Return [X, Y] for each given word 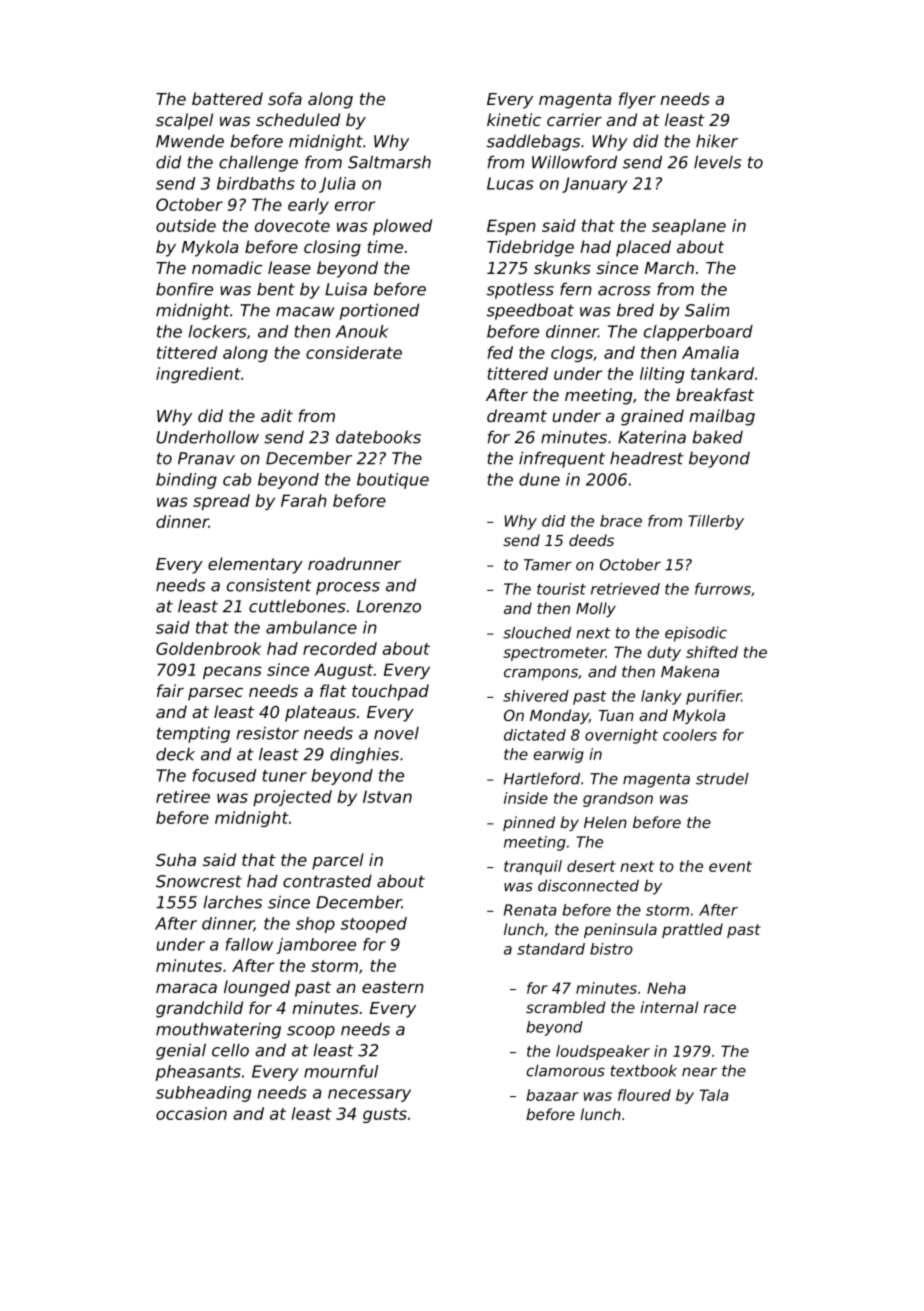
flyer [637, 100]
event [730, 866]
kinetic [514, 119]
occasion [191, 1113]
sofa [285, 98]
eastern [393, 987]
